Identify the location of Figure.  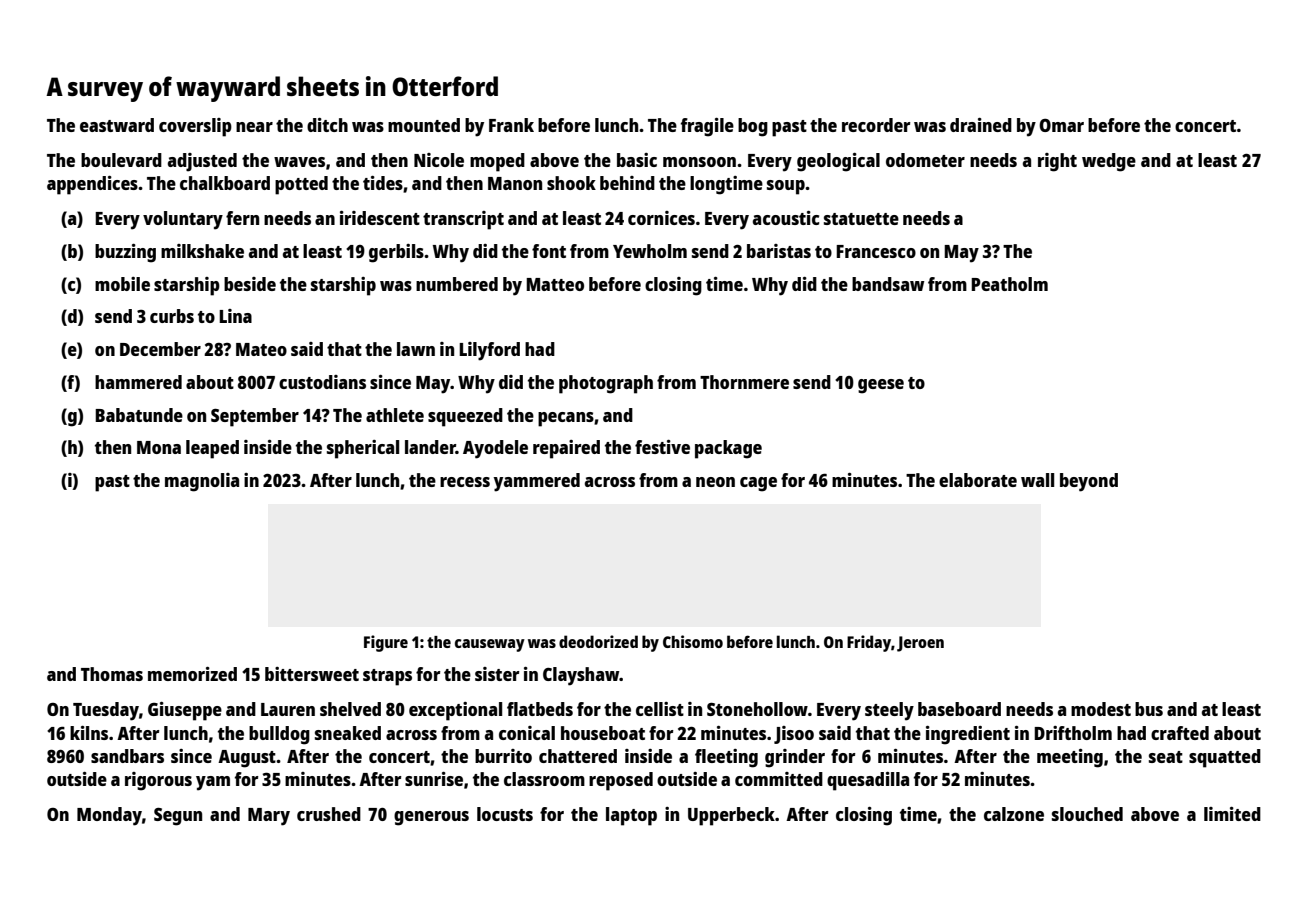
(386, 643).
